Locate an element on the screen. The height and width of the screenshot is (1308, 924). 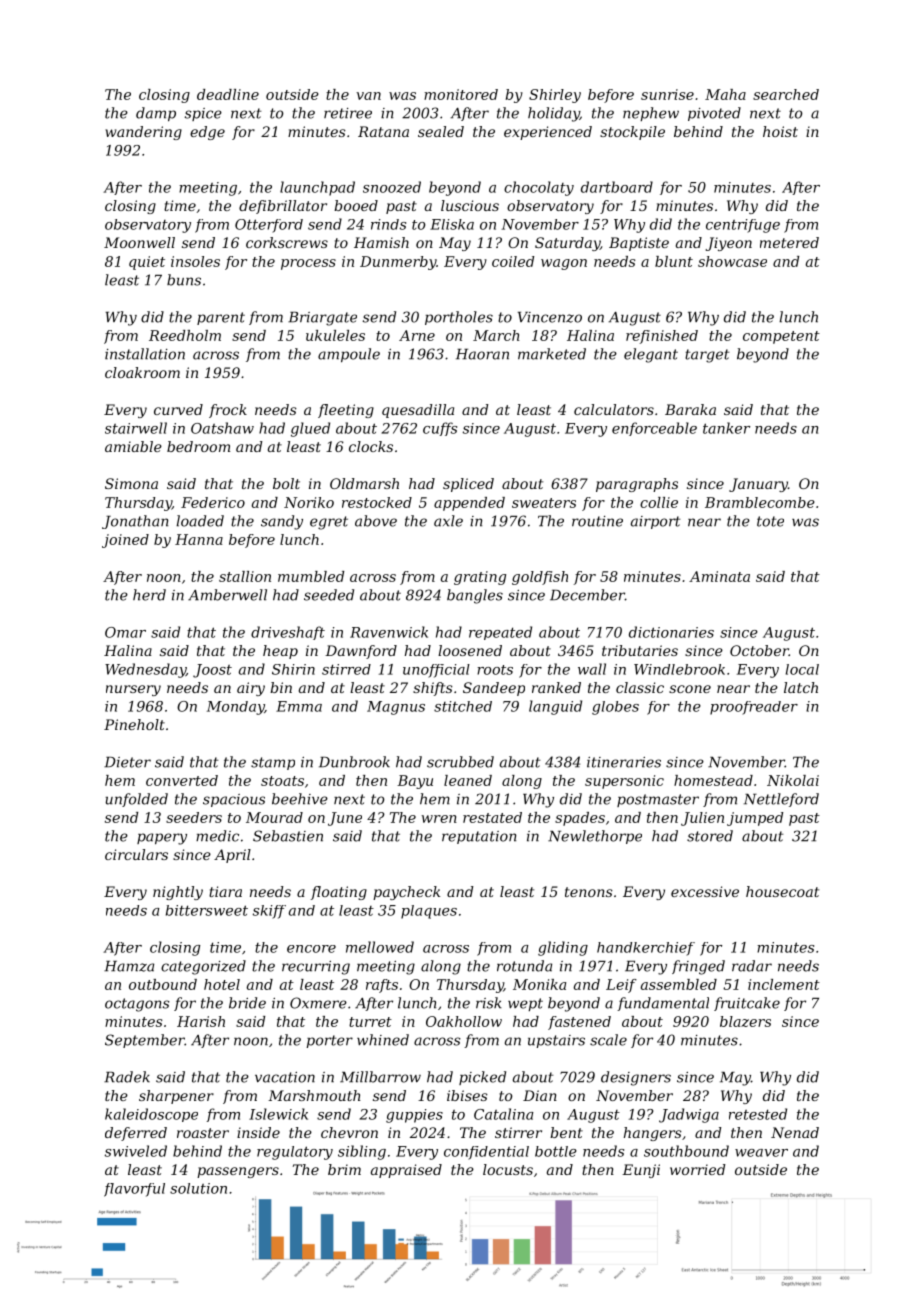
flavorful is located at coordinates (134, 1190).
